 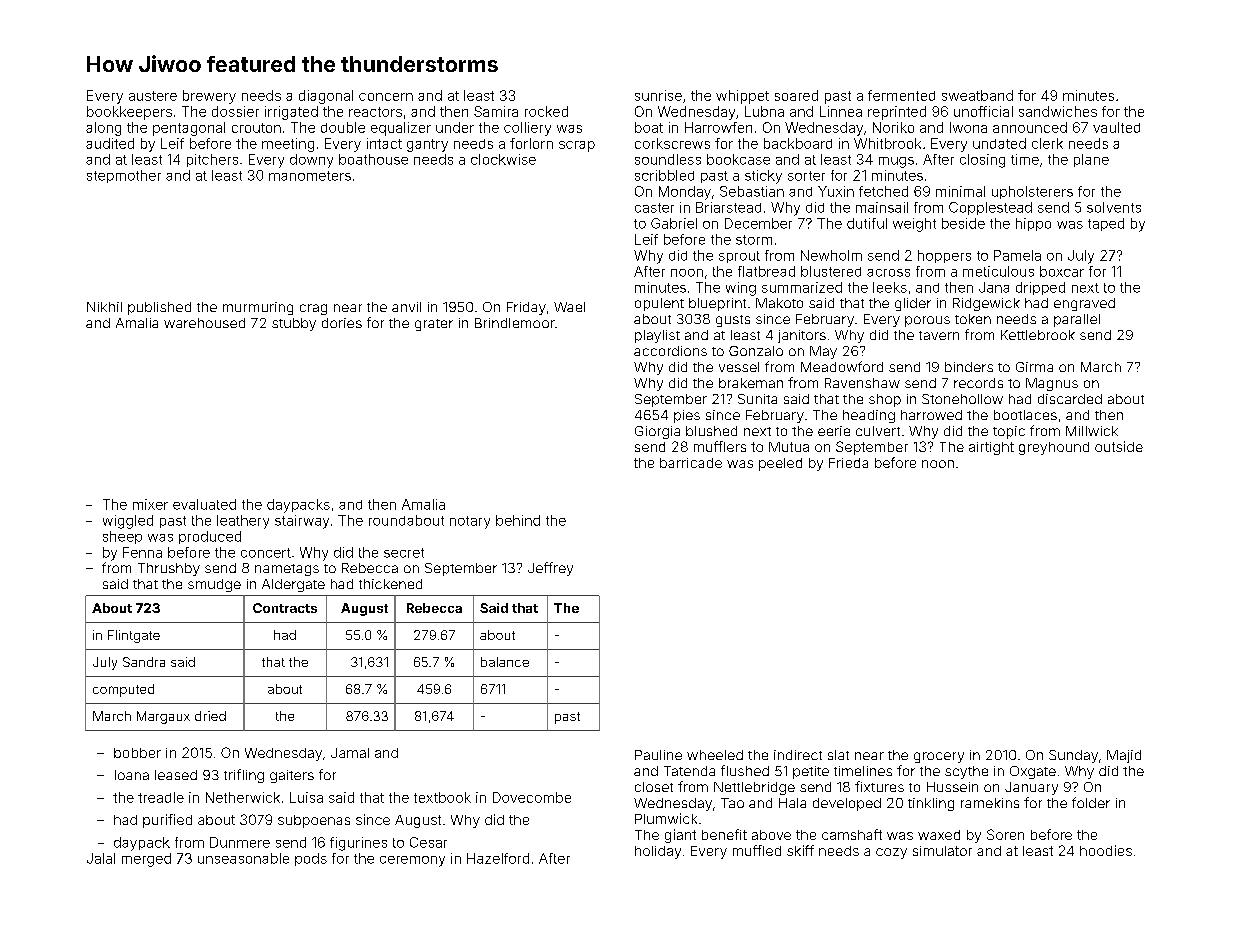 What do you see at coordinates (658, 95) in the document?
I see `sunrise` at bounding box center [658, 95].
